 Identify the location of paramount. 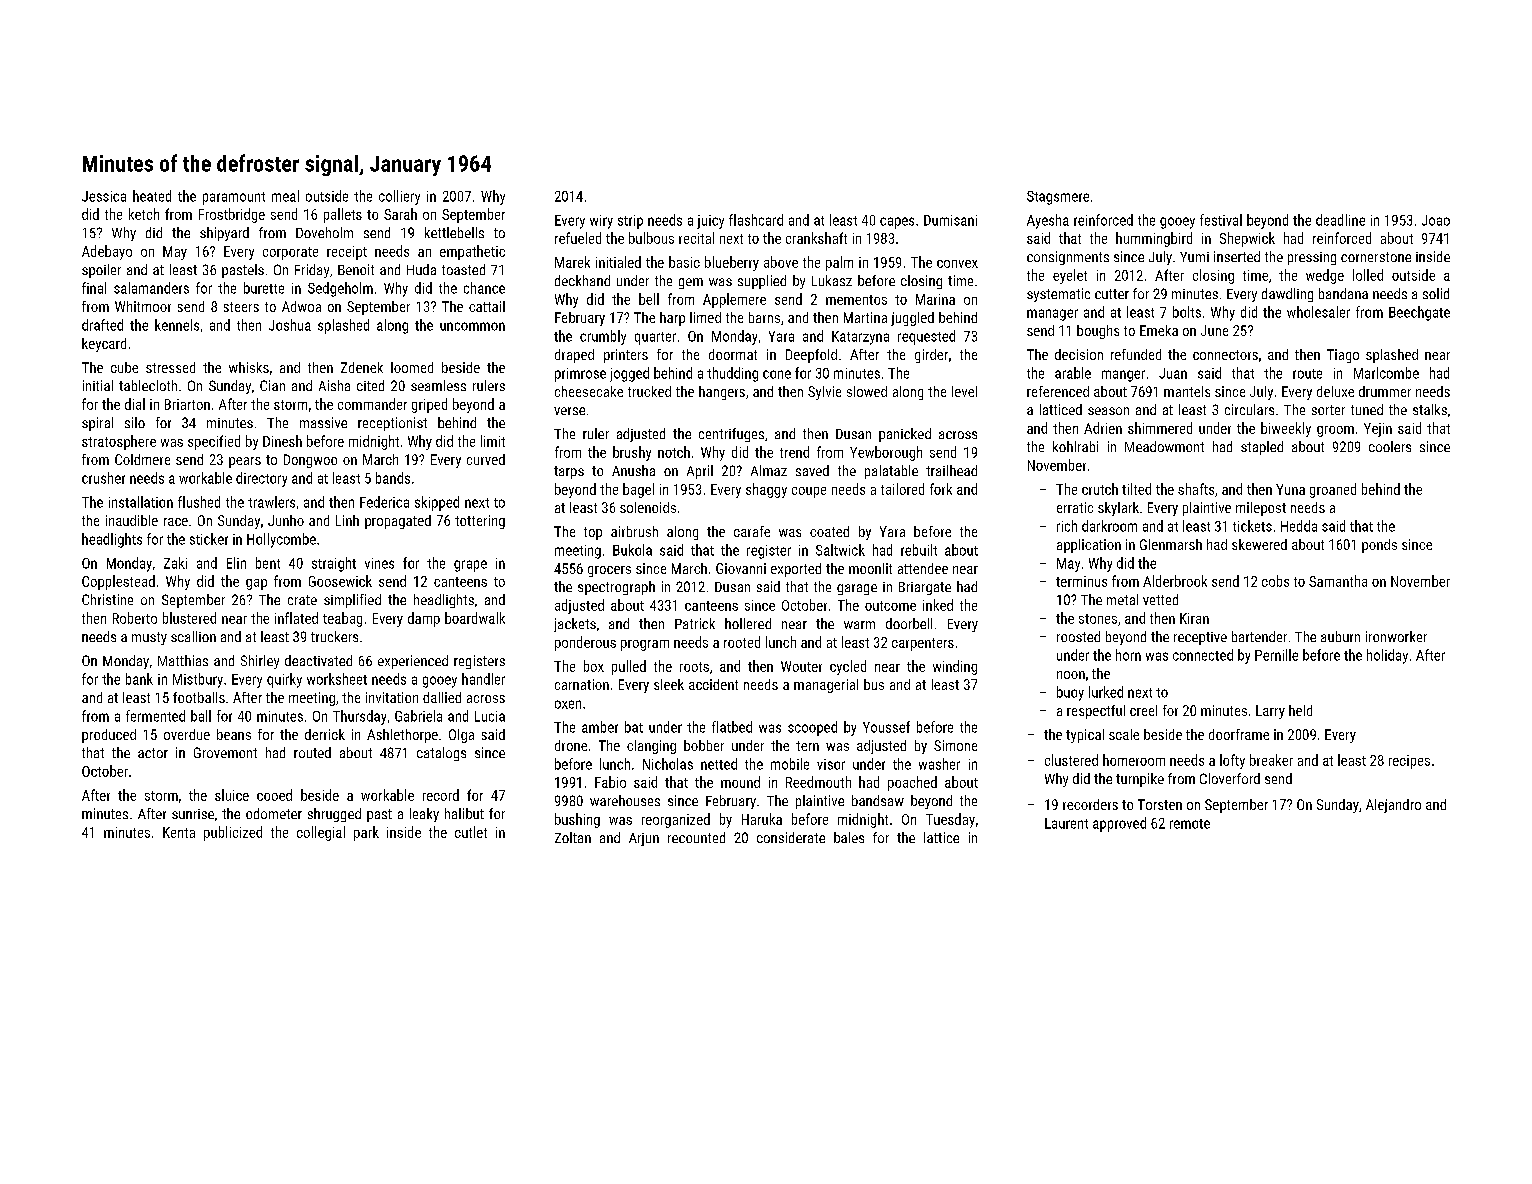
(234, 198).
